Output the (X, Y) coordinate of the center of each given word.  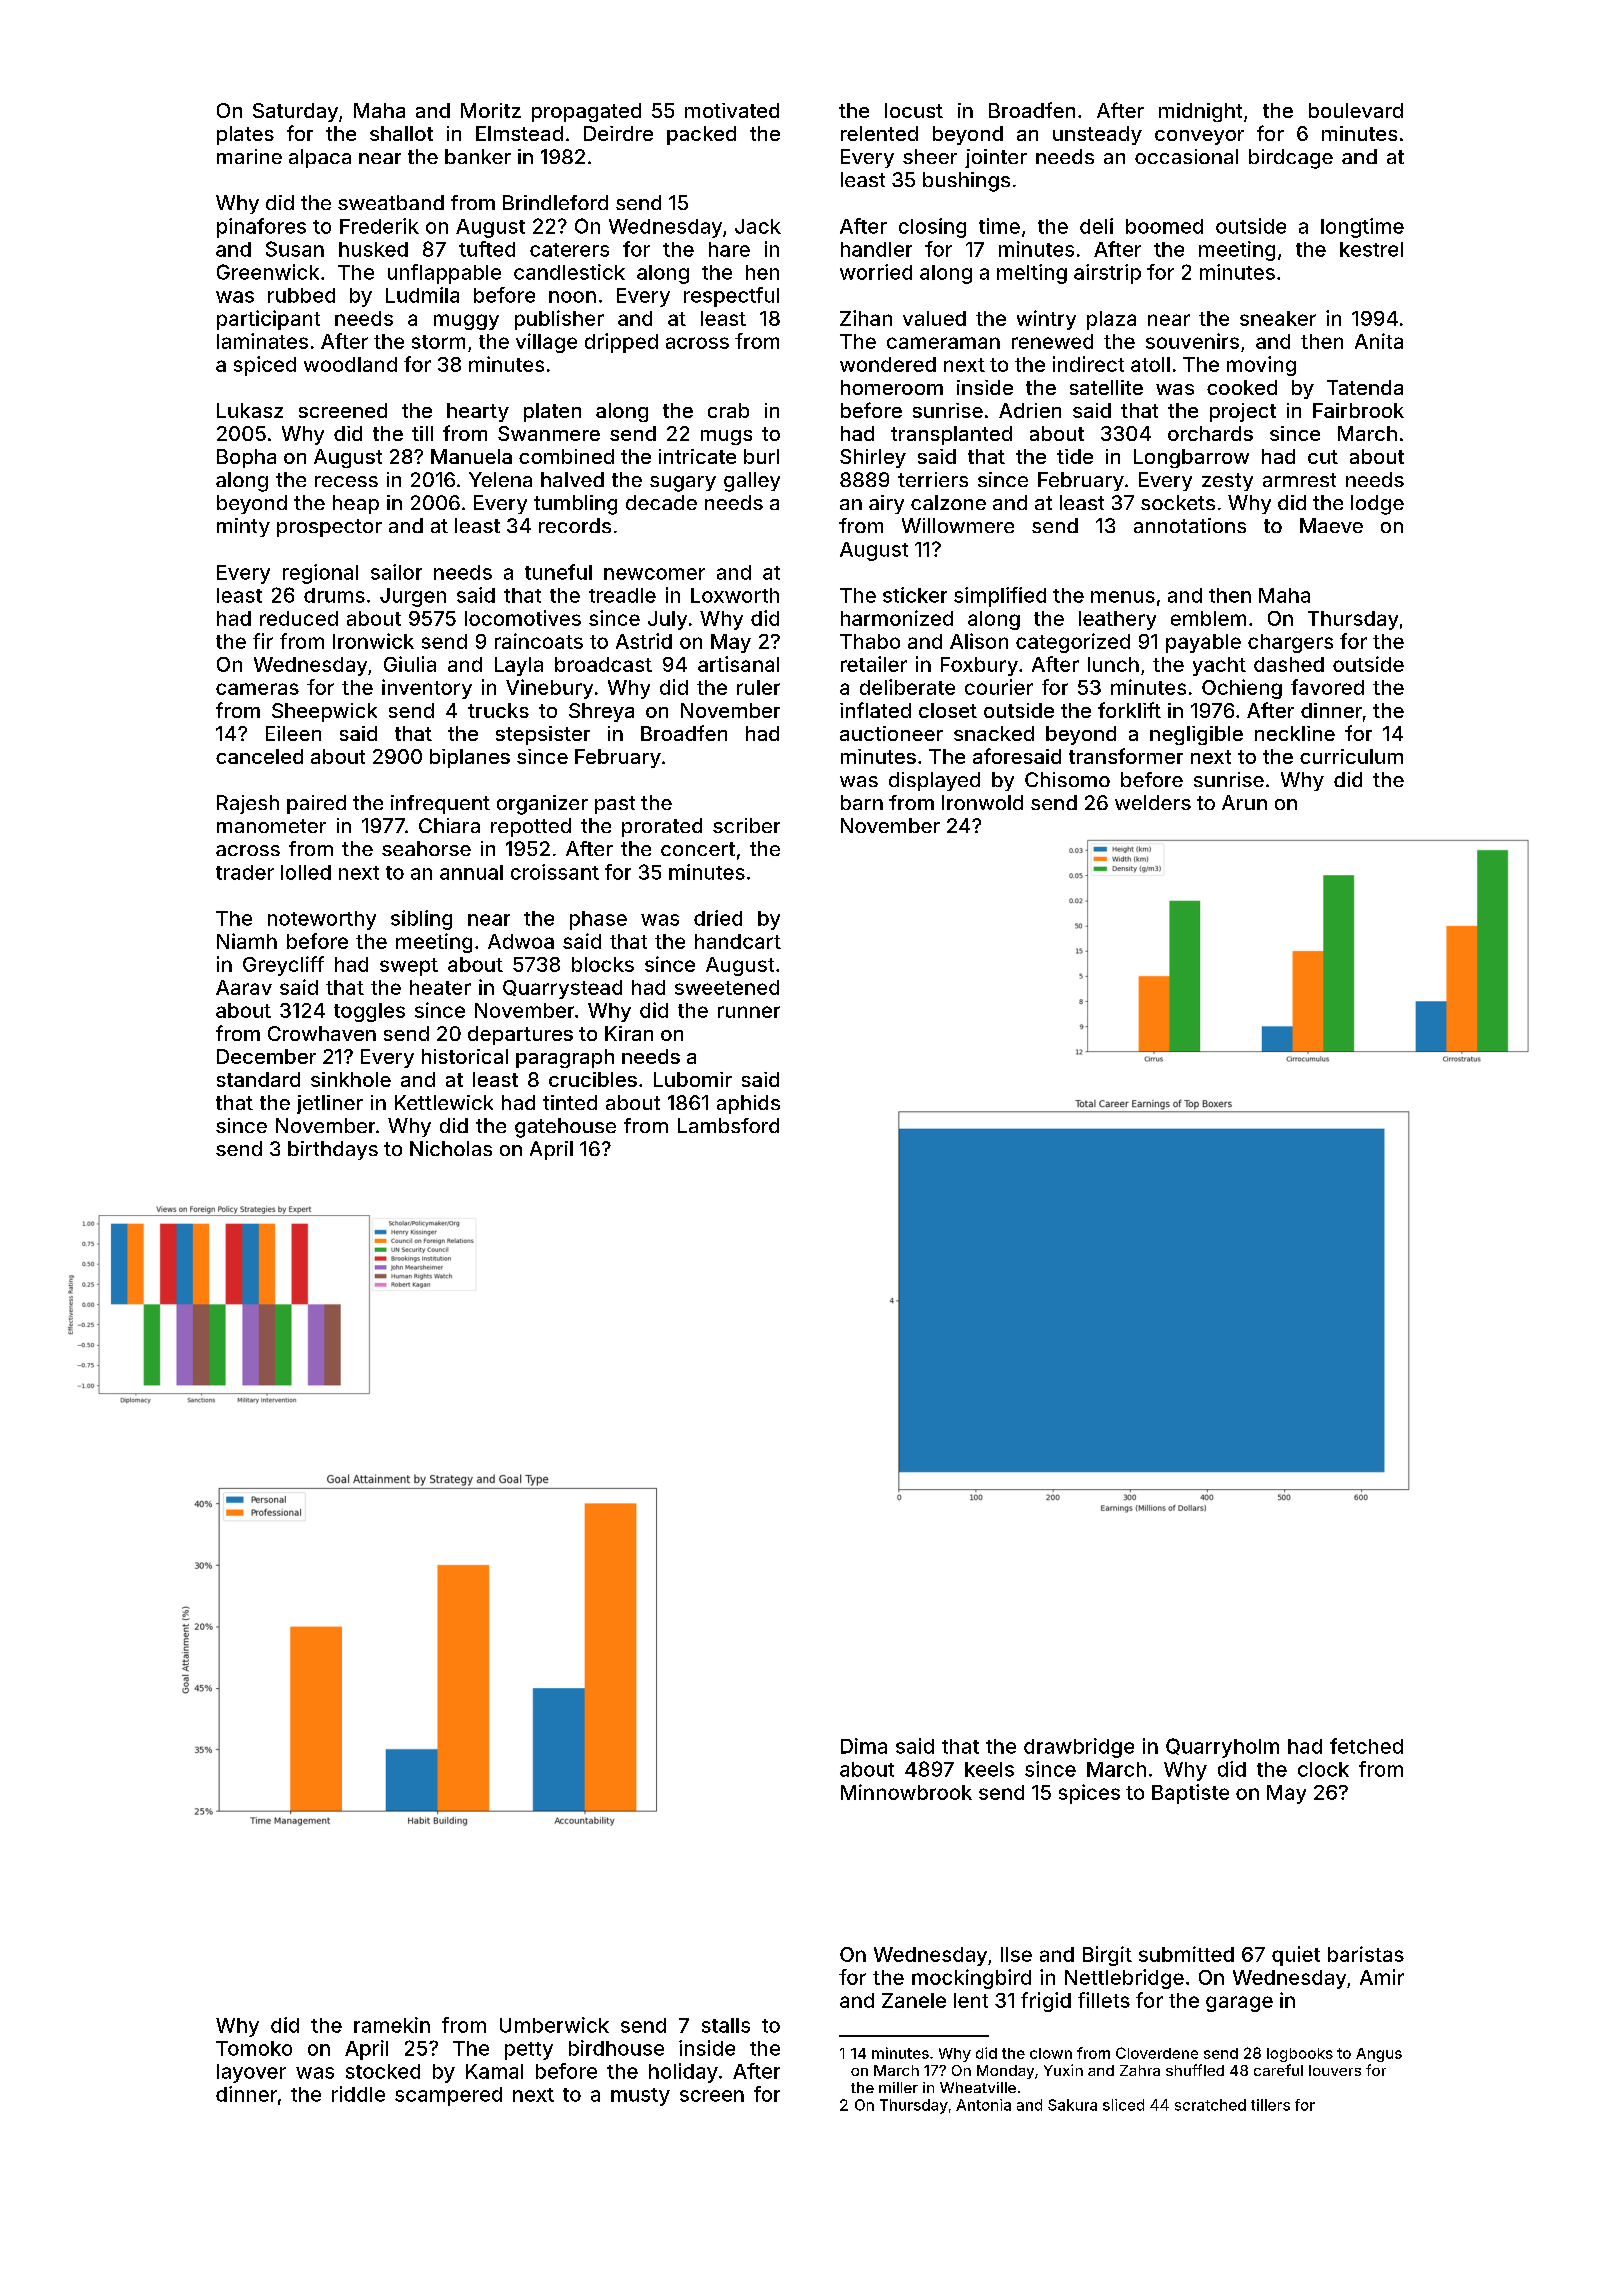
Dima (864, 1746)
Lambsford (728, 1125)
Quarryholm (1222, 1748)
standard (258, 1079)
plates (245, 135)
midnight (1200, 112)
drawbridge (1079, 1748)
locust (914, 110)
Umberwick (554, 2025)
